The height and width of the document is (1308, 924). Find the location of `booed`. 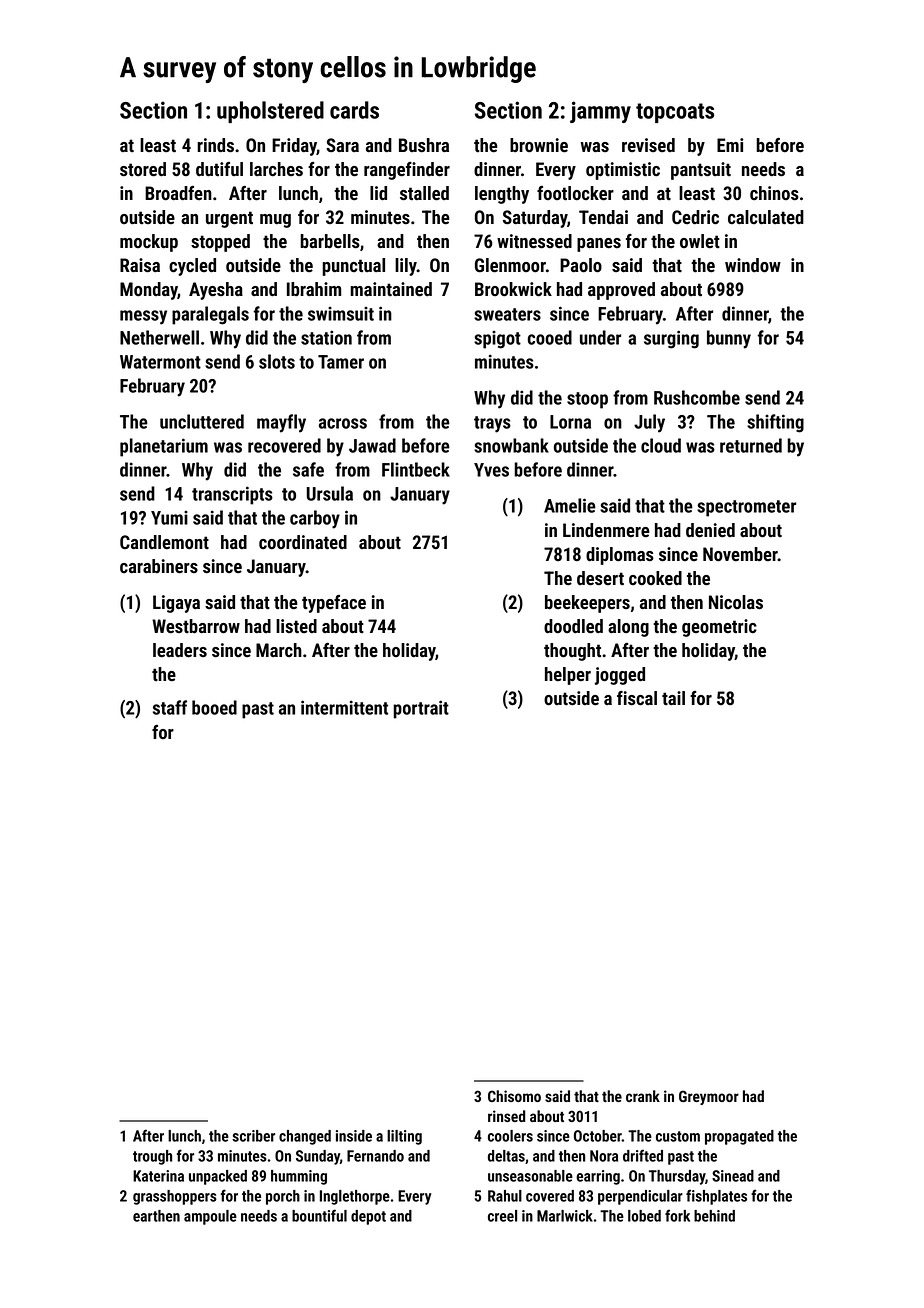

booed is located at coordinates (214, 707).
